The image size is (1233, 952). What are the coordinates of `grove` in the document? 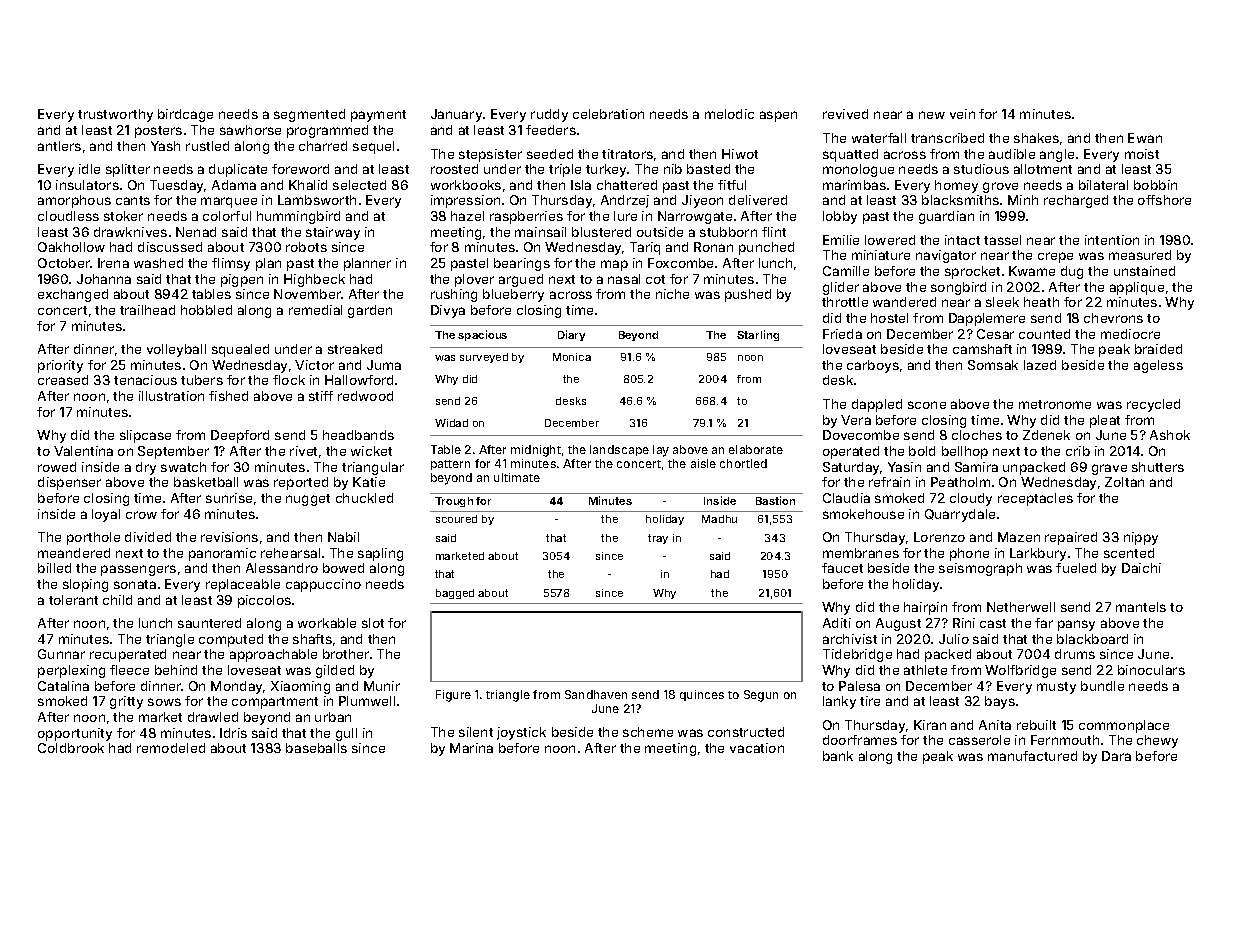 It's located at (1000, 187).
